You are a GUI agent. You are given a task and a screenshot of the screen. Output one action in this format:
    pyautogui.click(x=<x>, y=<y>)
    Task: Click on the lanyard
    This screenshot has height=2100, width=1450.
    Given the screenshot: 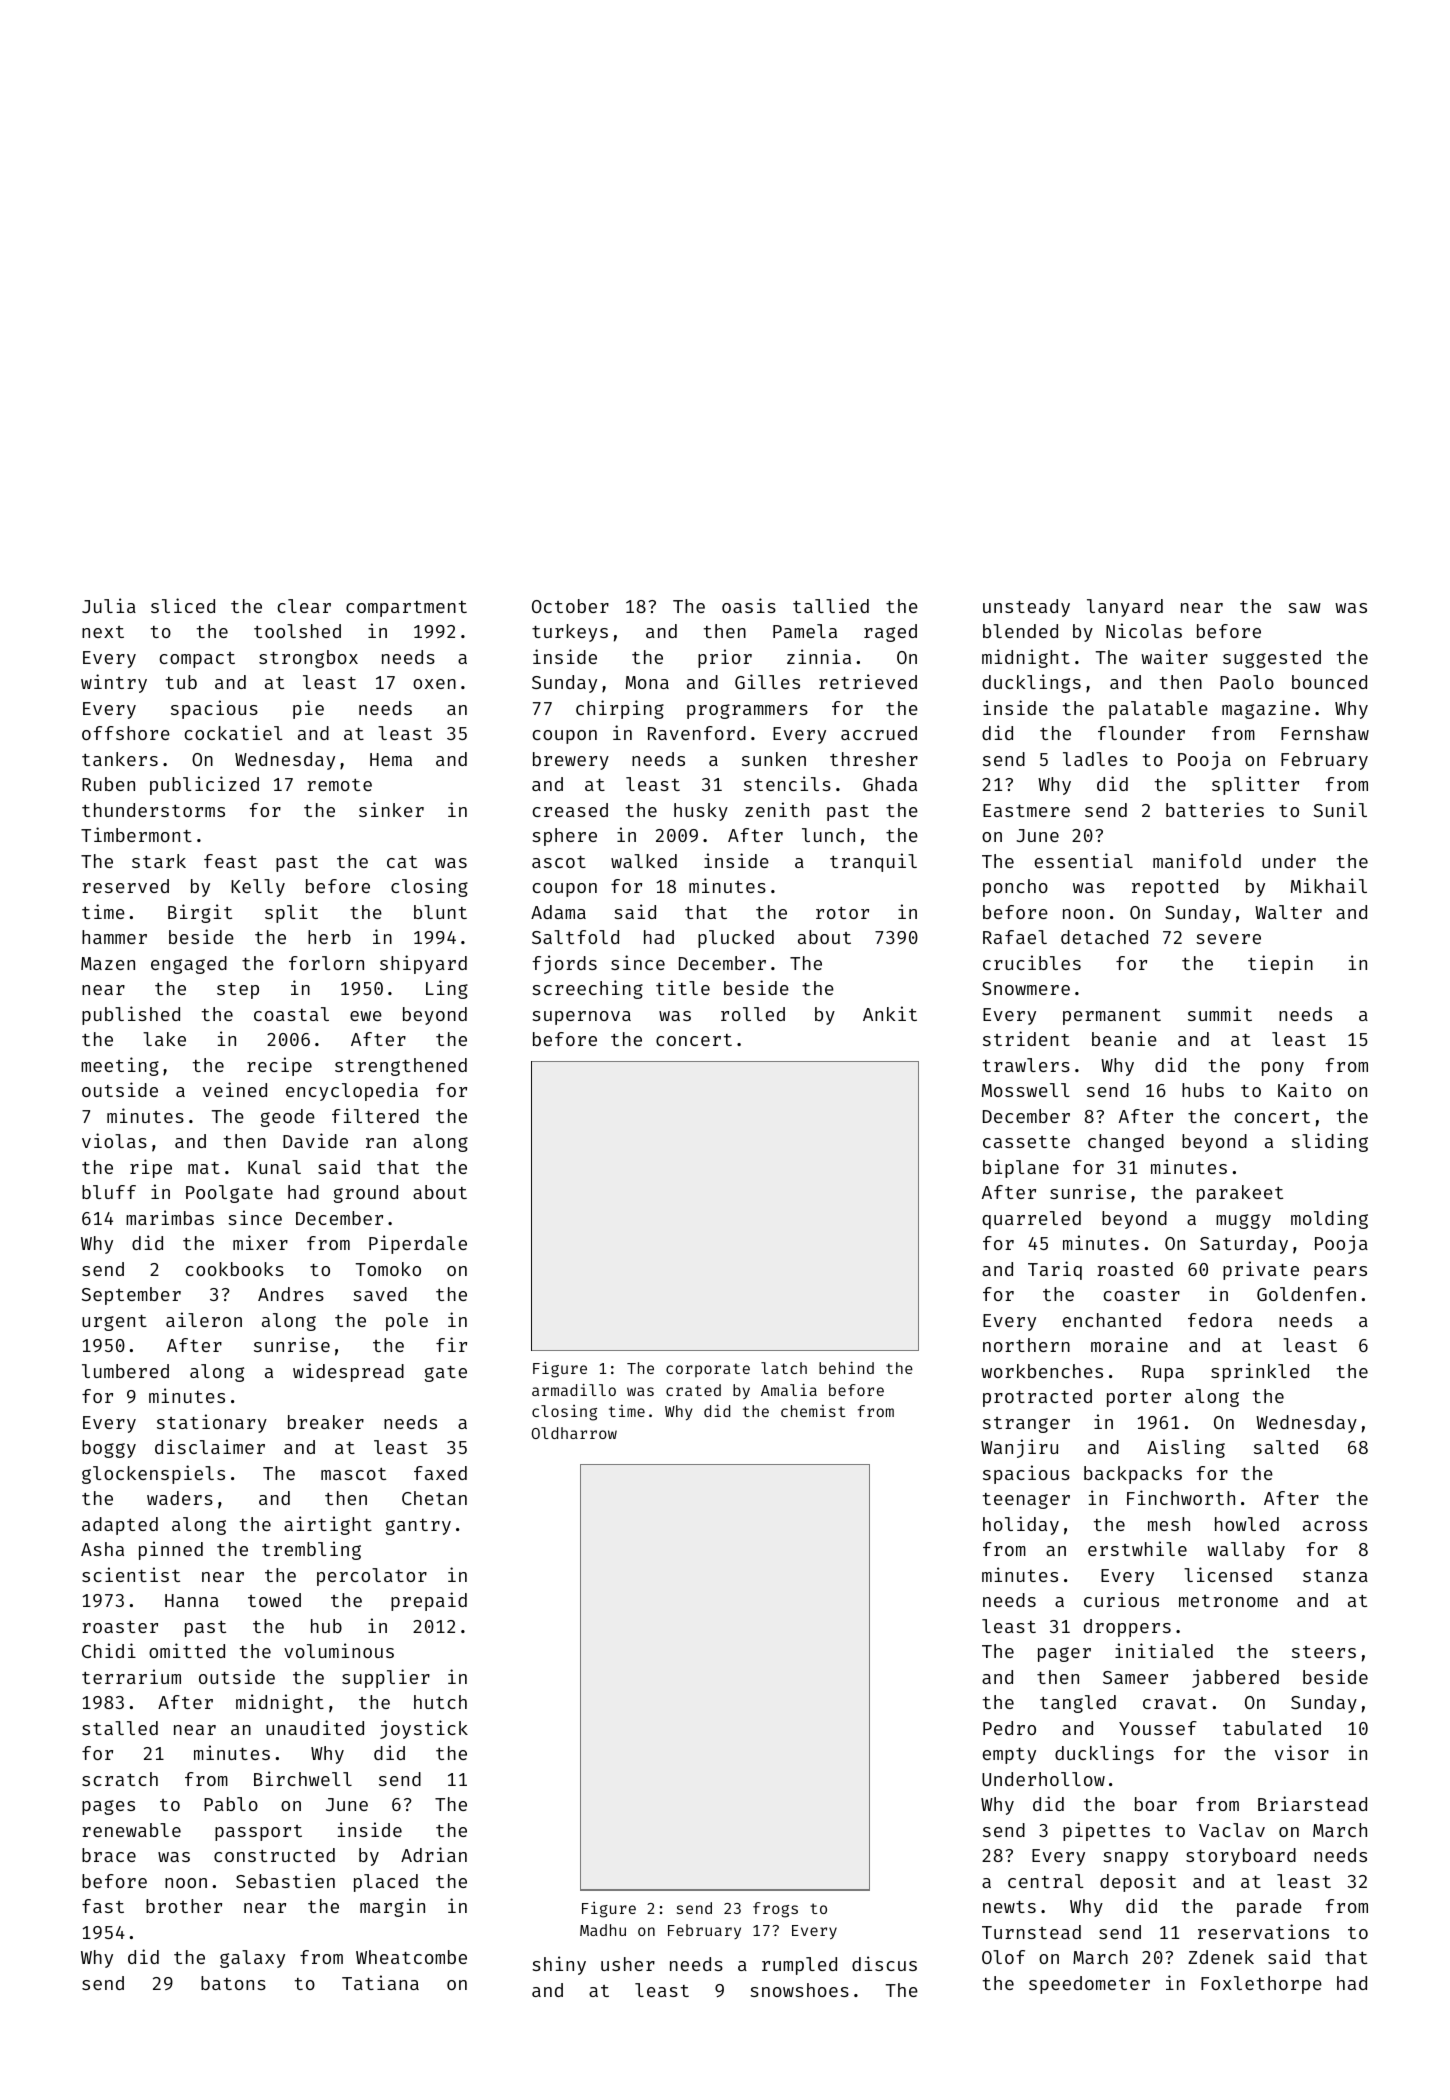 What is the action you would take?
    pyautogui.click(x=1125, y=608)
